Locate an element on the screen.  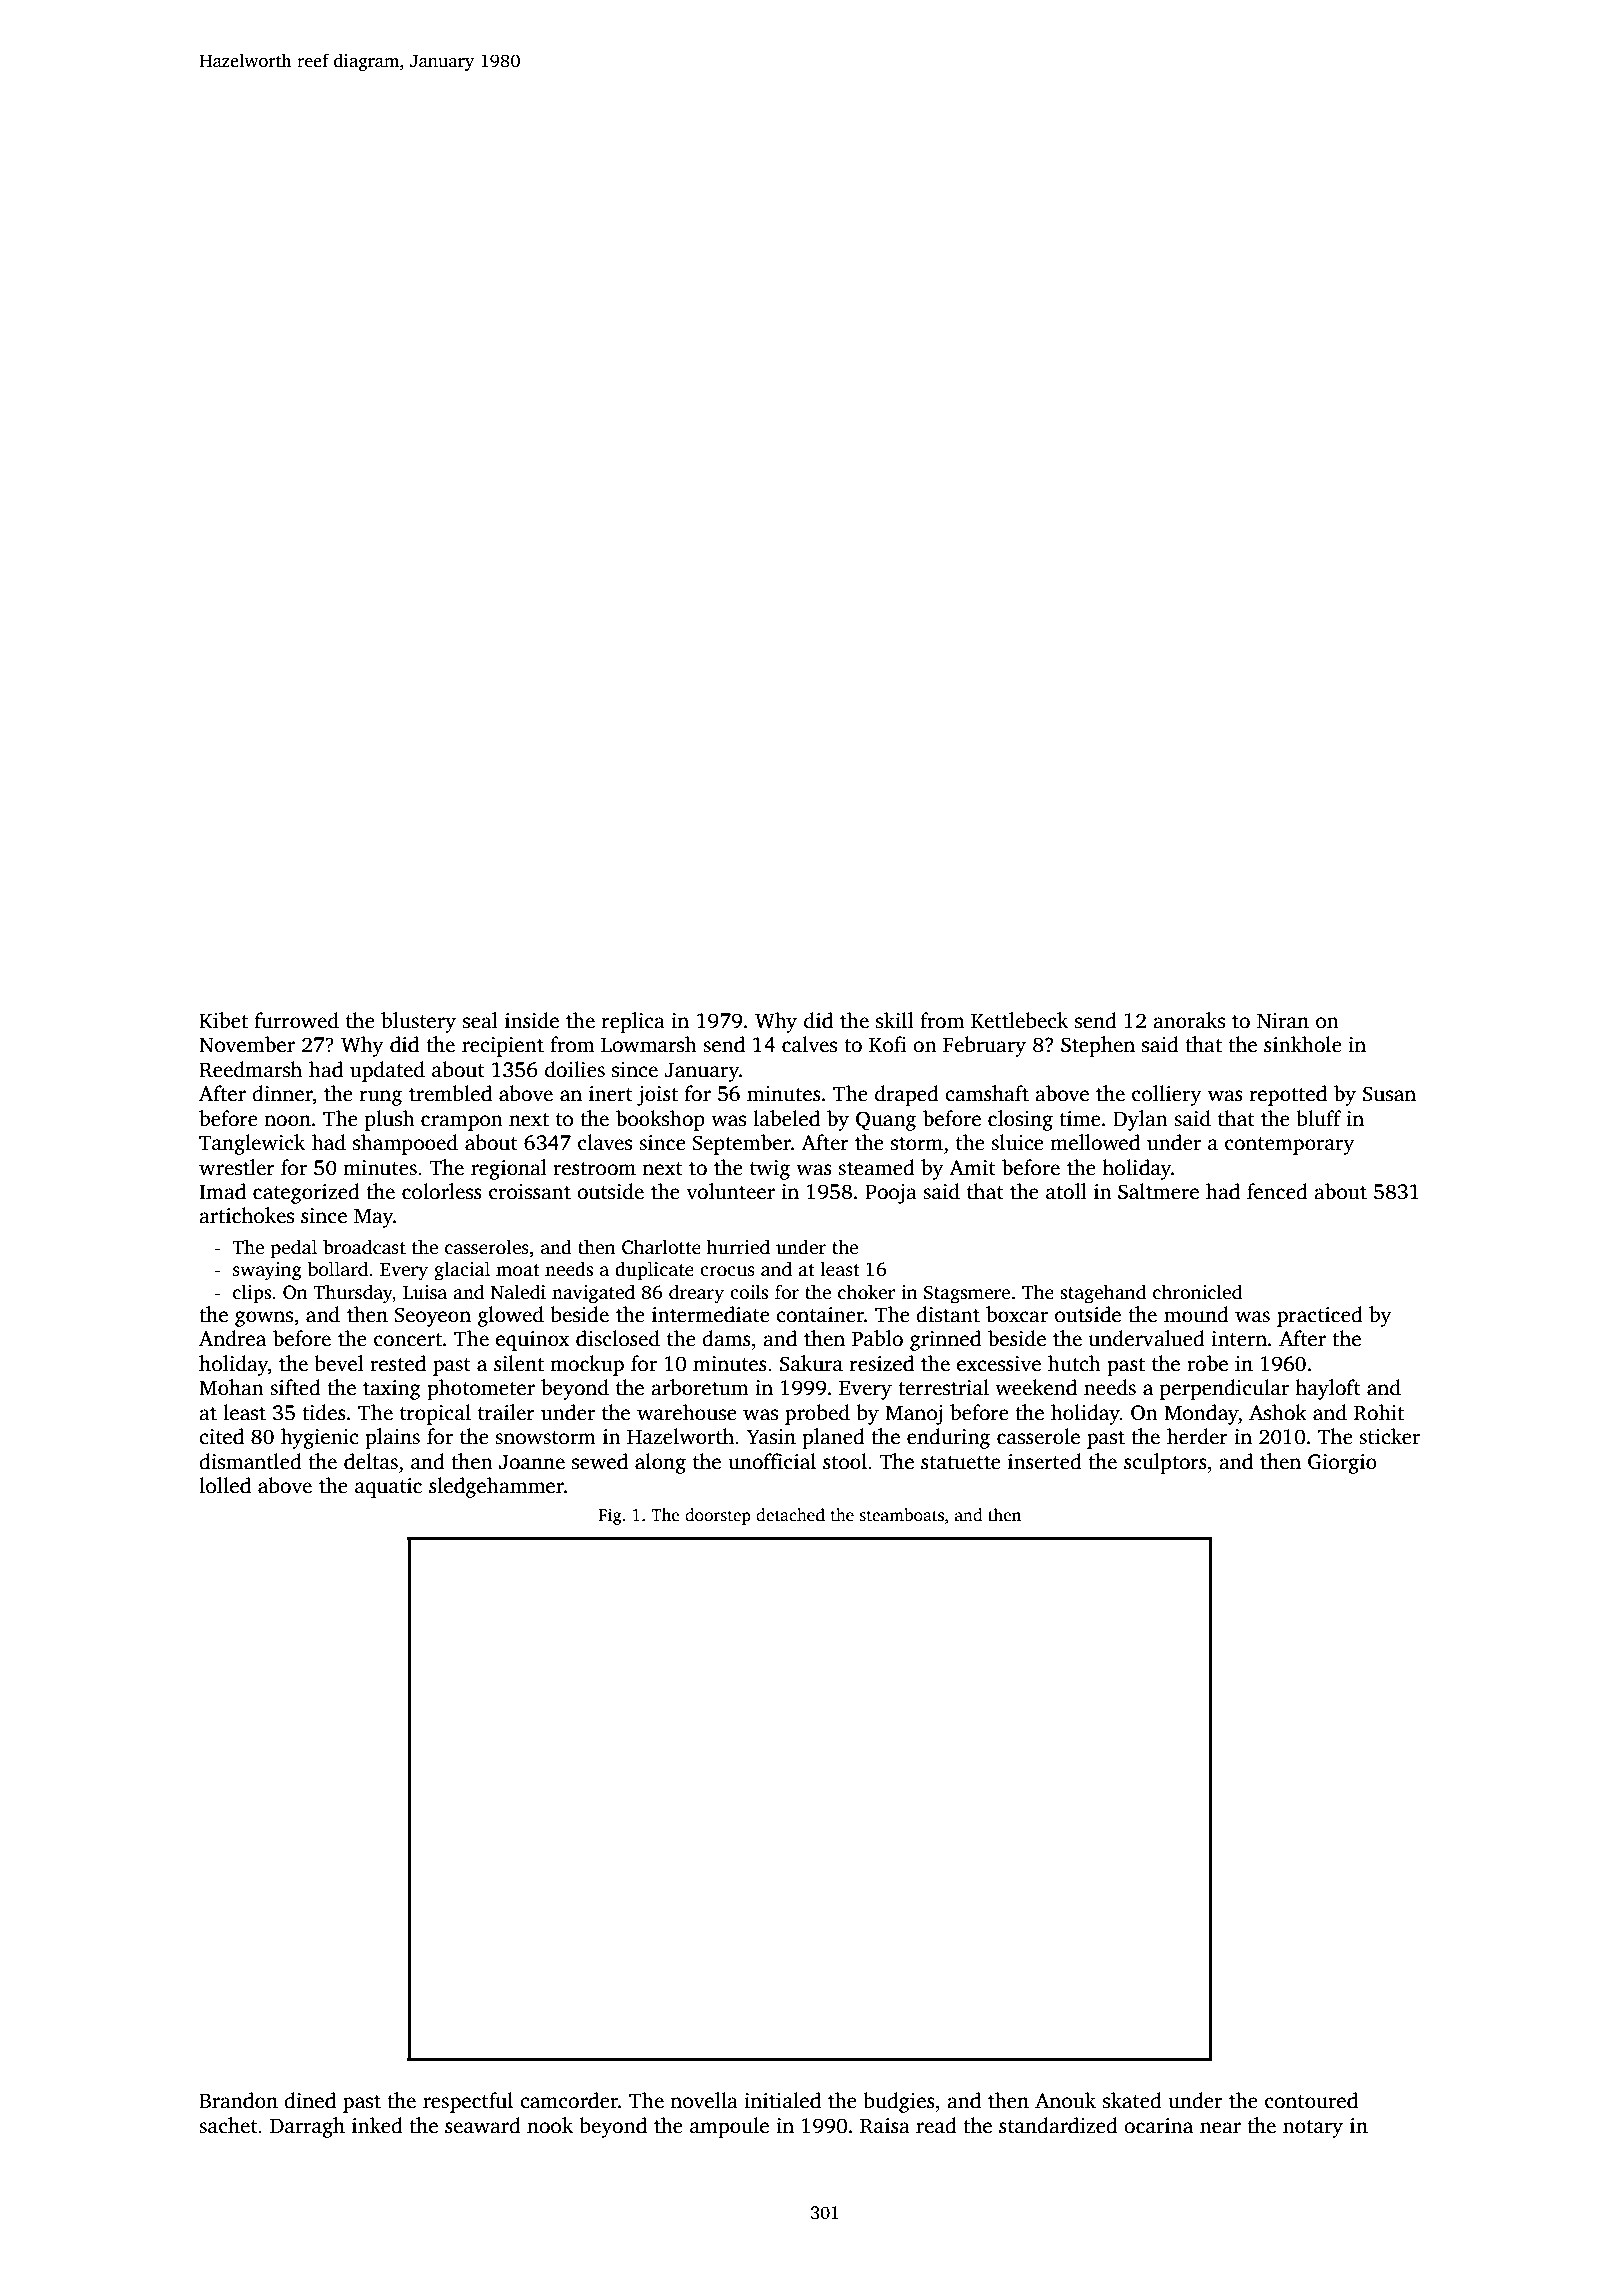
Sakura is located at coordinates (811, 1363).
